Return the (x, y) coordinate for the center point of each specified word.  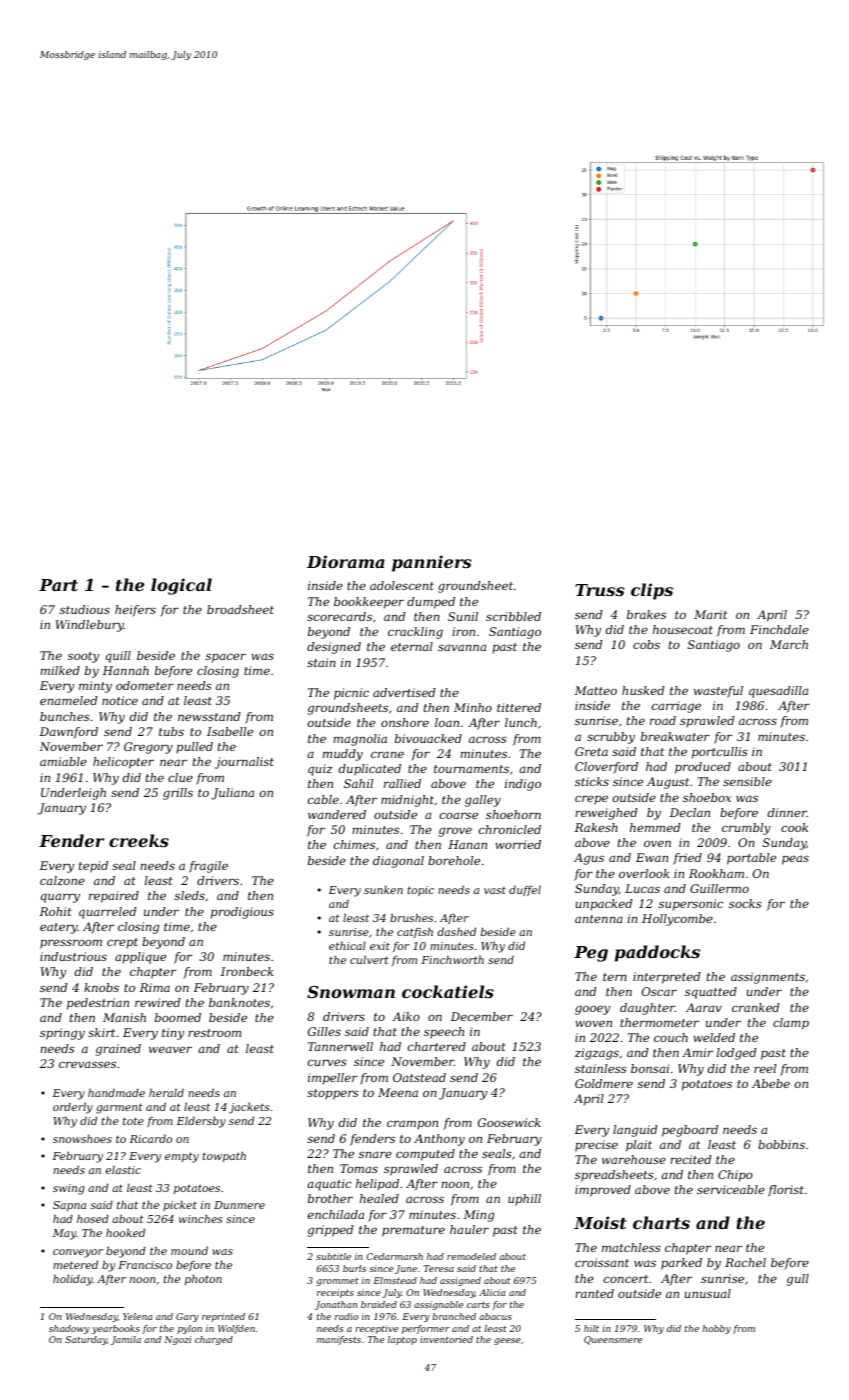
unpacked (604, 905)
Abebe (771, 1083)
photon (203, 1279)
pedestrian (98, 1004)
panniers (431, 563)
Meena (398, 1092)
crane (387, 754)
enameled (68, 700)
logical (181, 586)
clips (652, 591)
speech (444, 1033)
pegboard (690, 1131)
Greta (591, 751)
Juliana (232, 794)
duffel (525, 890)
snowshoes (82, 1138)
